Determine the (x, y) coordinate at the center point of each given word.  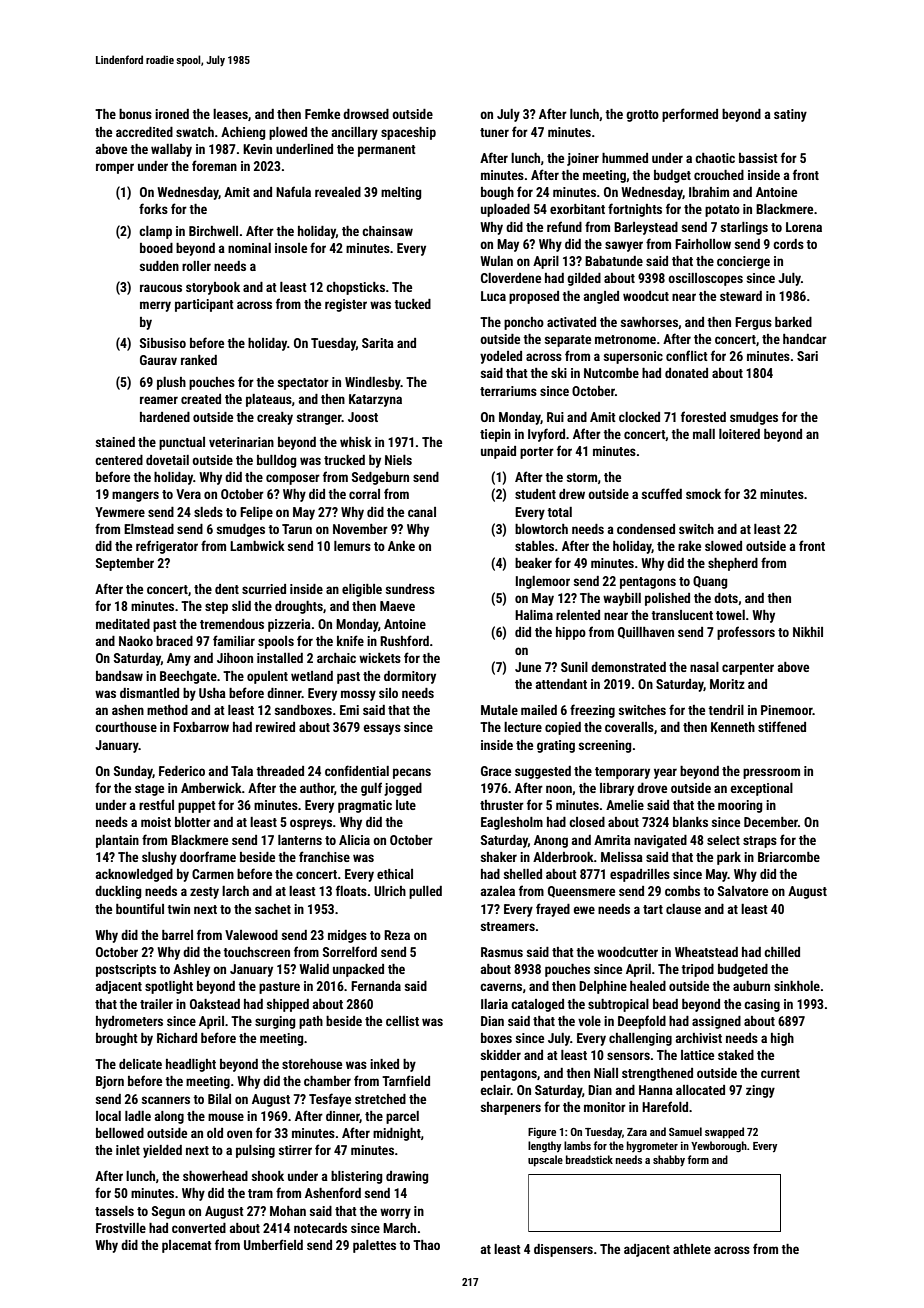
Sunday (133, 772)
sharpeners (511, 1108)
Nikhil (808, 632)
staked (736, 1055)
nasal (704, 667)
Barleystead (646, 228)
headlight (191, 1065)
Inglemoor (543, 582)
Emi (349, 710)
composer (293, 479)
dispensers (563, 1250)
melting (401, 193)
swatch (195, 132)
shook (268, 1176)
